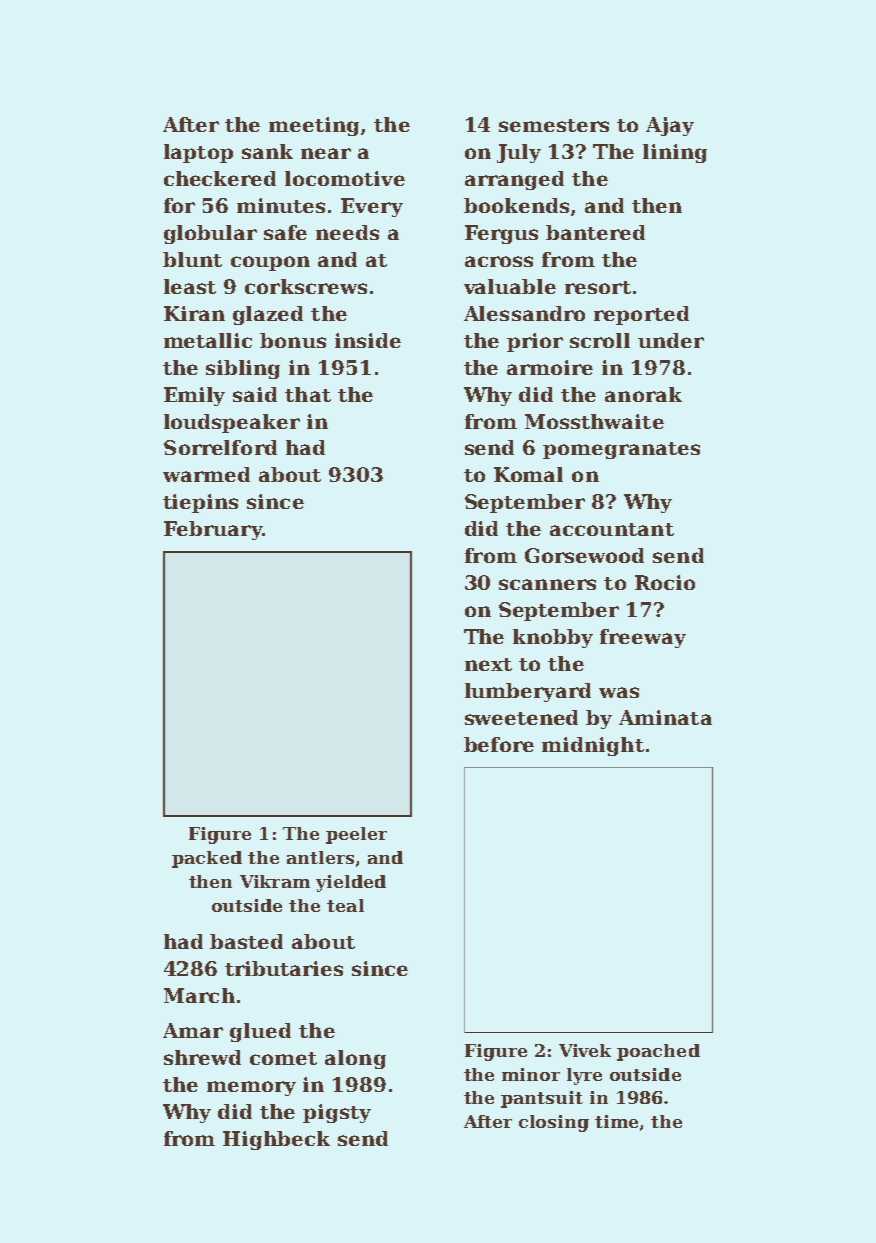 This image has width=876, height=1243. Describe the element at coordinates (314, 126) in the image. I see `meeting` at that location.
